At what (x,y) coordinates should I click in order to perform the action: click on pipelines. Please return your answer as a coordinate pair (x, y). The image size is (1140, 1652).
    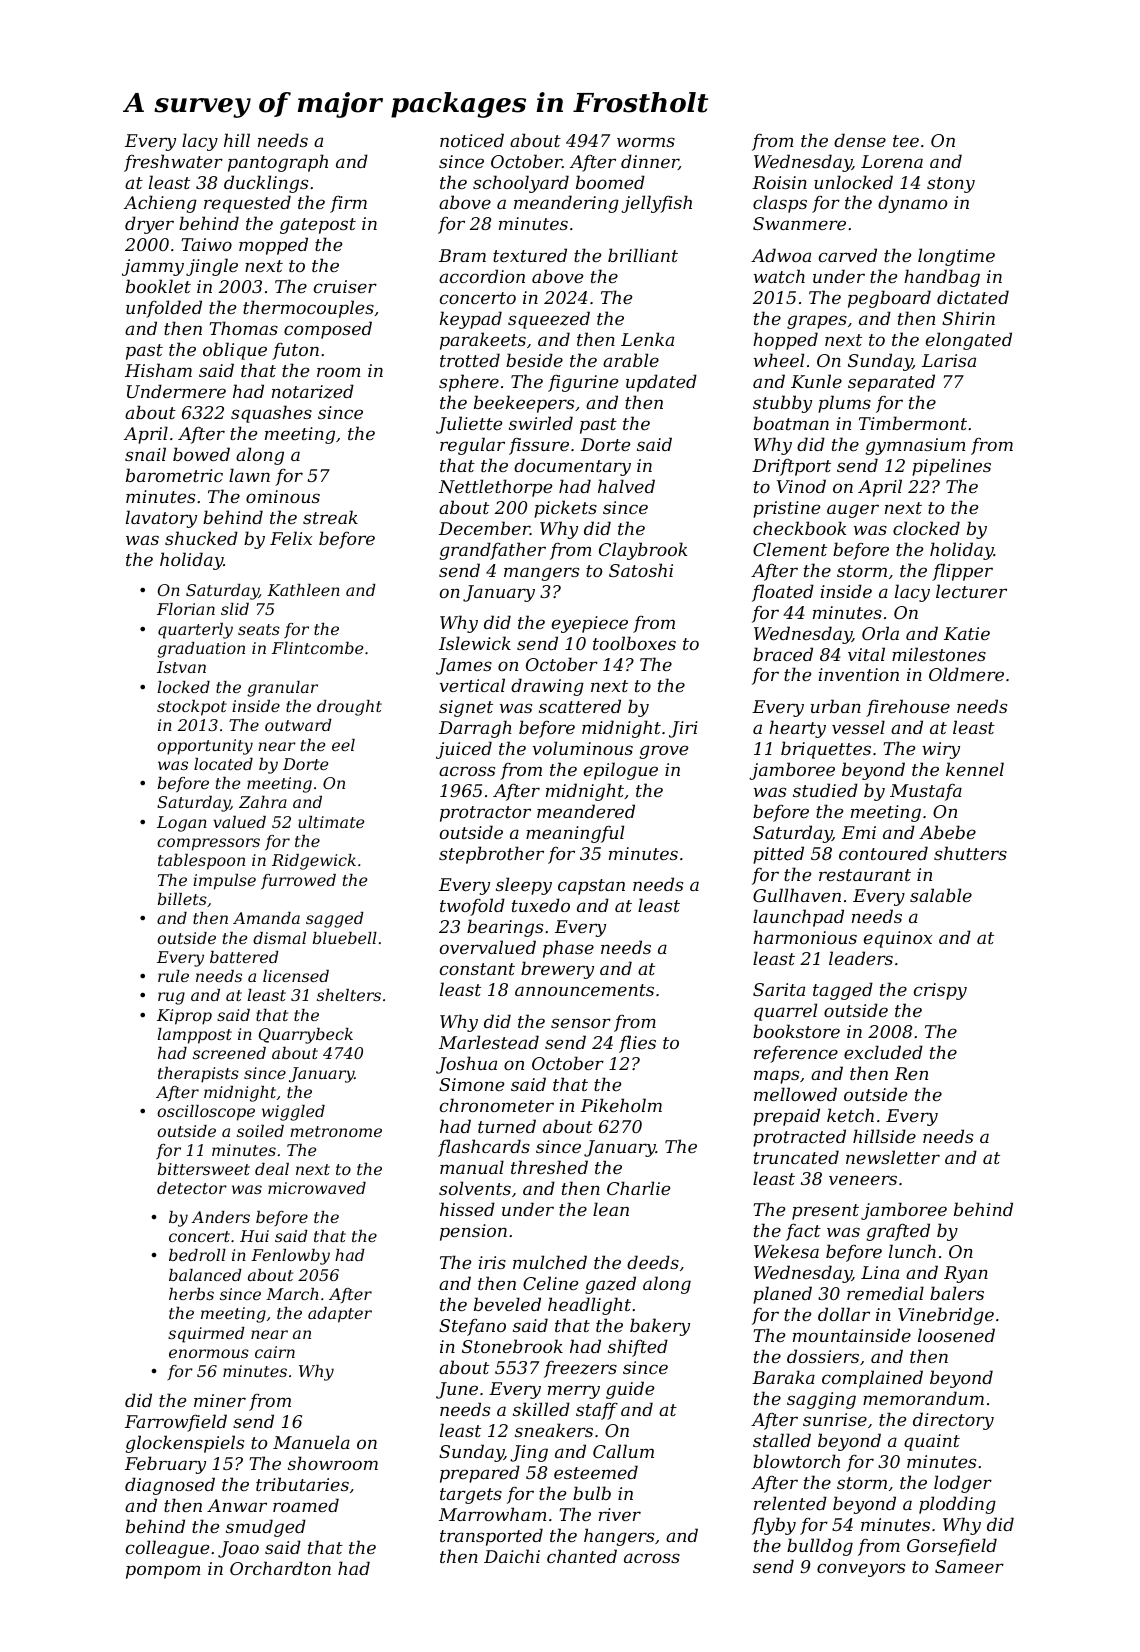
    Looking at the image, I should click on (951, 467).
